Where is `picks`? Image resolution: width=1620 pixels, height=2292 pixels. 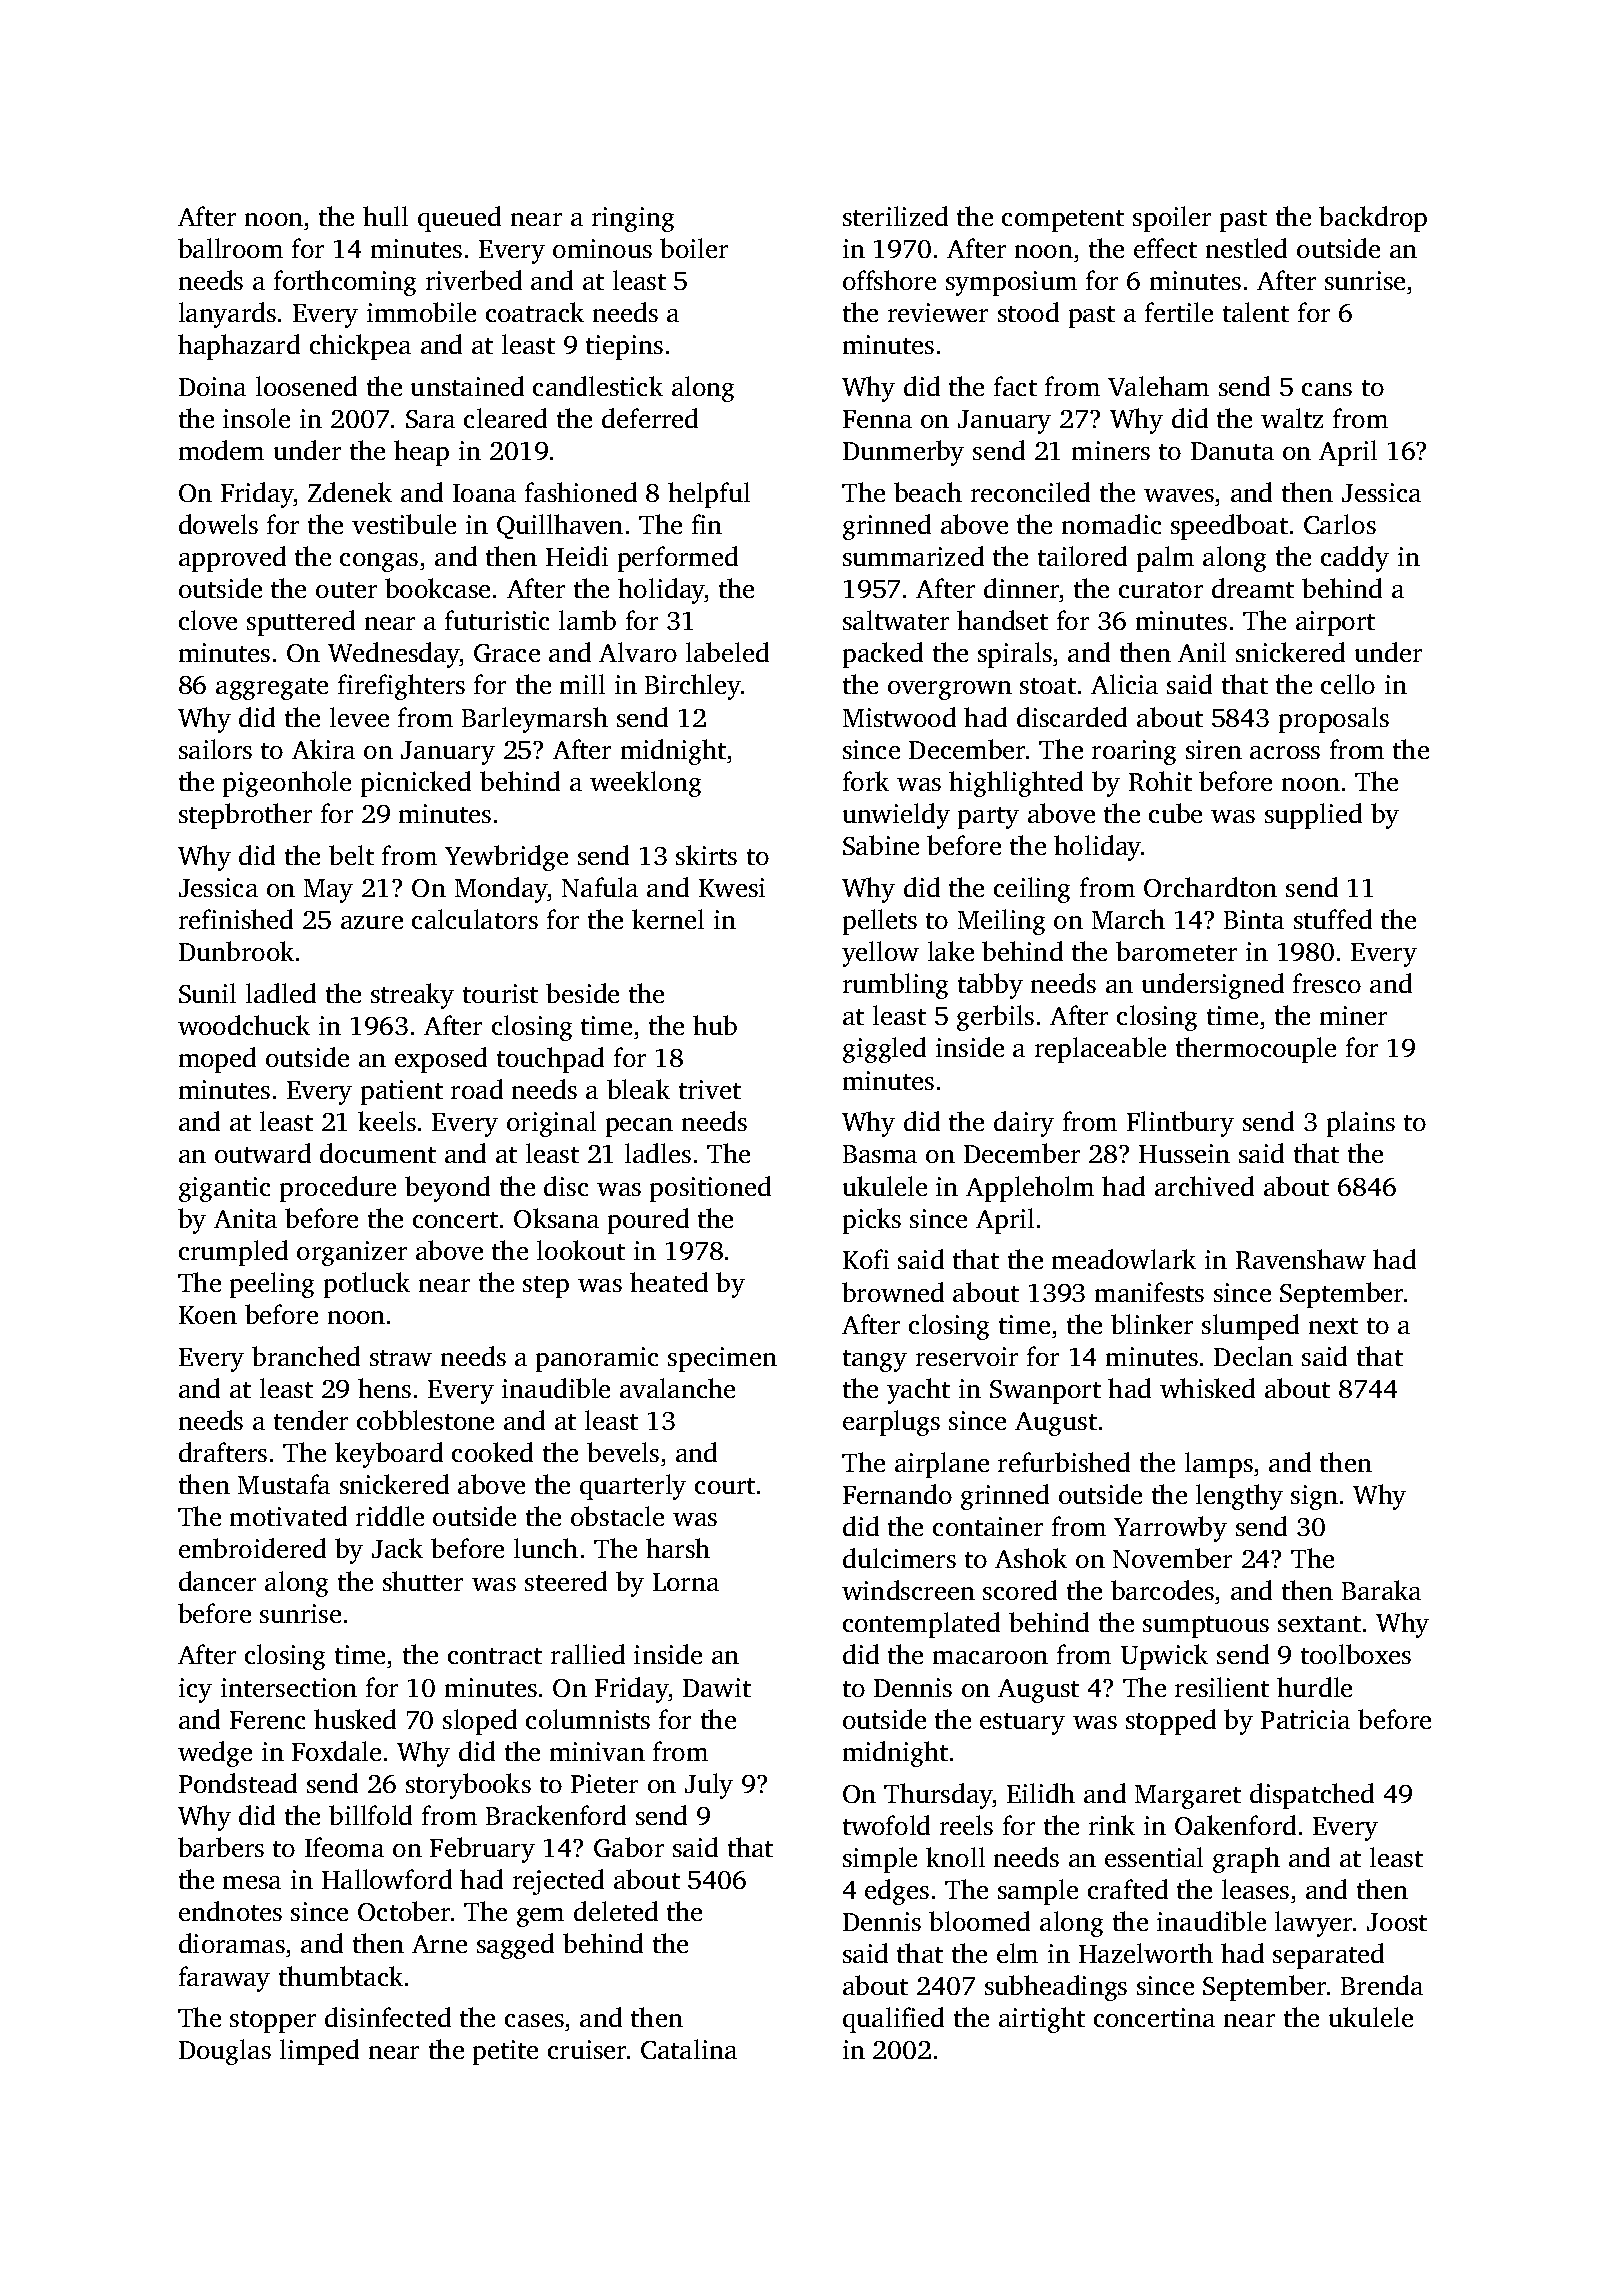
picks is located at coordinates (872, 1221).
